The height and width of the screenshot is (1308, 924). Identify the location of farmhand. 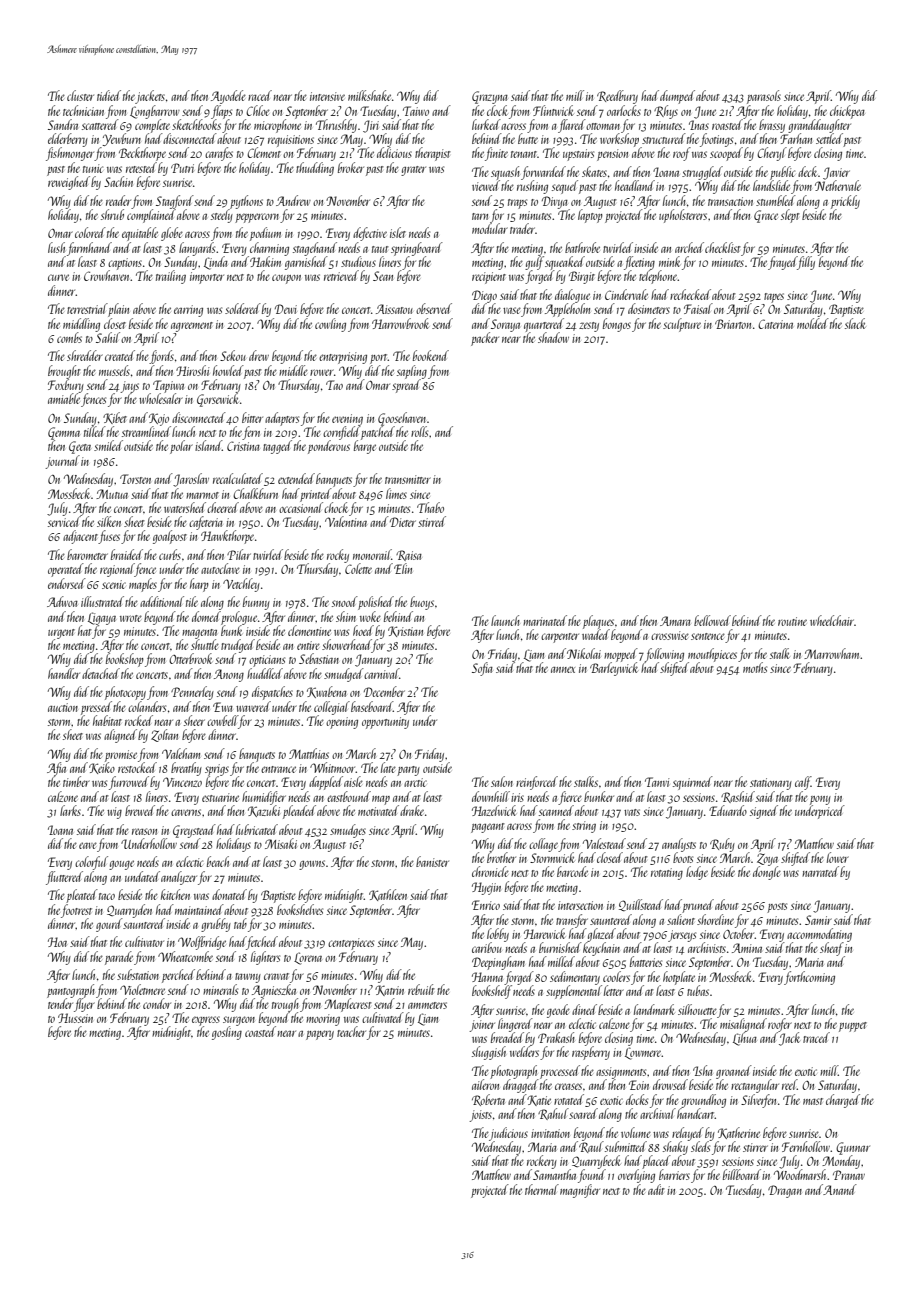
(89, 249).
